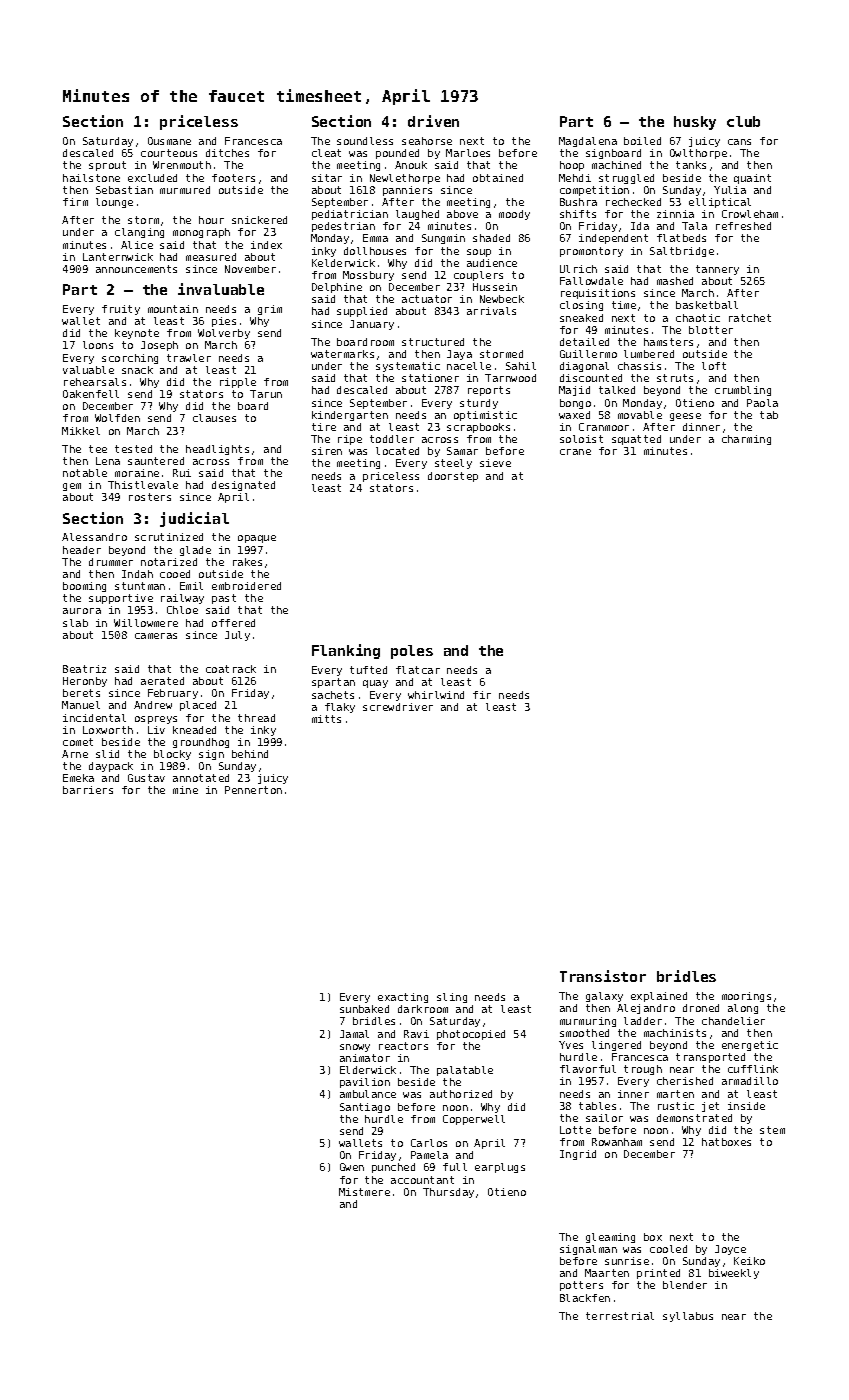 This page has height=1400, width=849. Describe the element at coordinates (433, 121) in the page. I see `driven` at that location.
